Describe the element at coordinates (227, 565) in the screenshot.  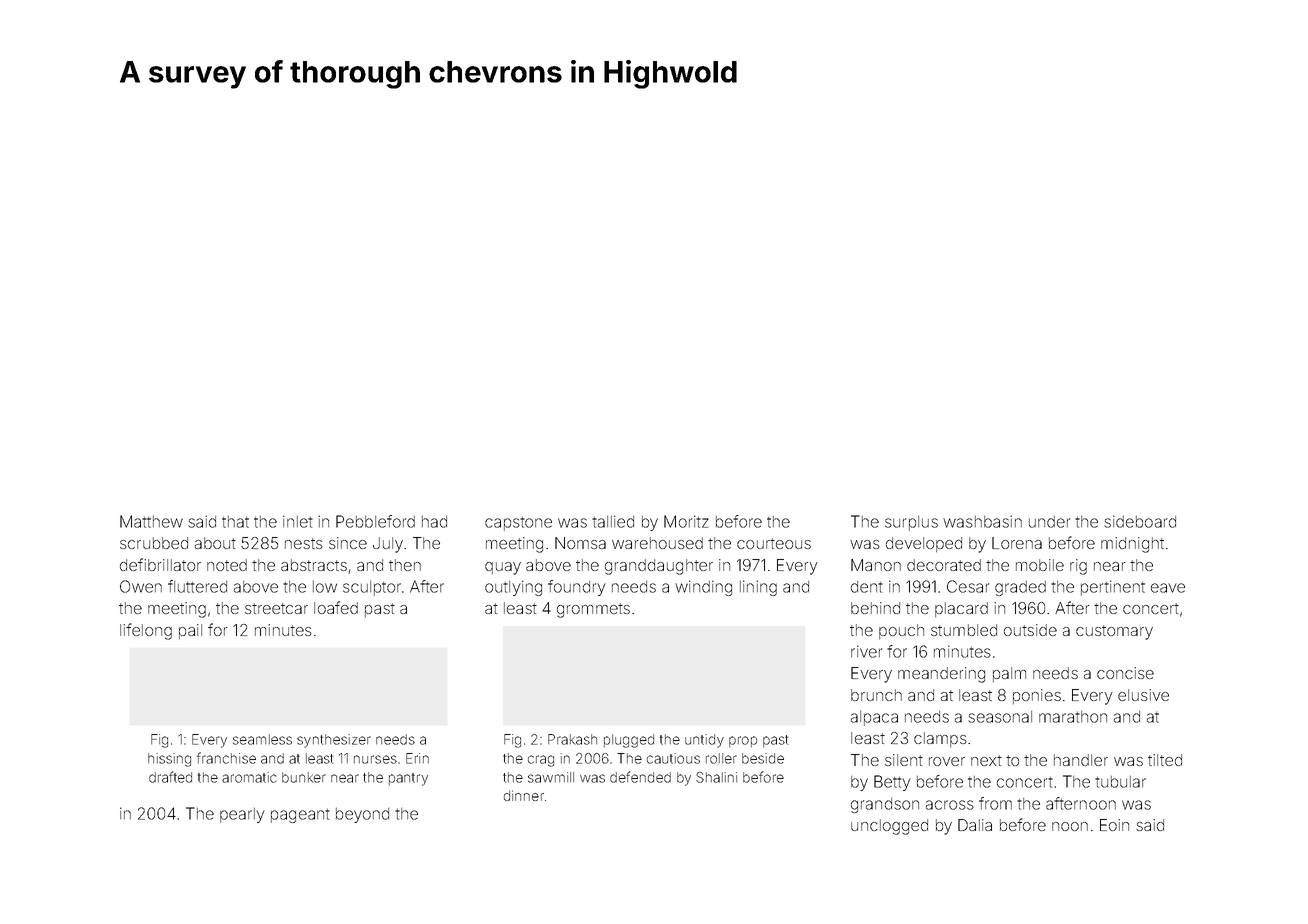
I see `noted` at that location.
